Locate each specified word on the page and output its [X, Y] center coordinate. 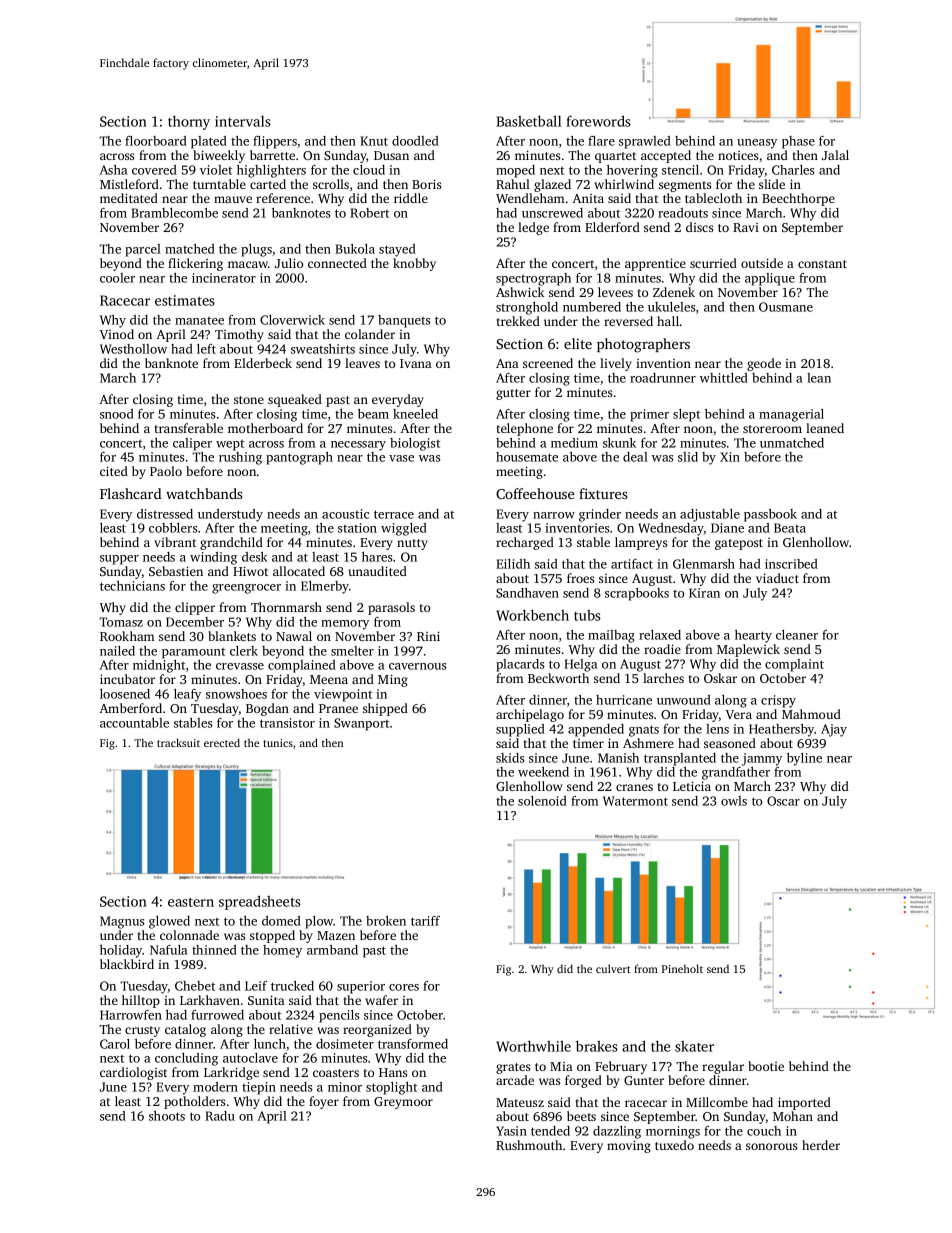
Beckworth [558, 678]
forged [583, 1081]
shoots [167, 1116]
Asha [114, 170]
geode [764, 364]
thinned [214, 950]
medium [574, 443]
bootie [766, 1066]
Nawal [294, 636]
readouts [683, 213]
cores [404, 987]
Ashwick [520, 292]
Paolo [166, 471]
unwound [684, 700]
